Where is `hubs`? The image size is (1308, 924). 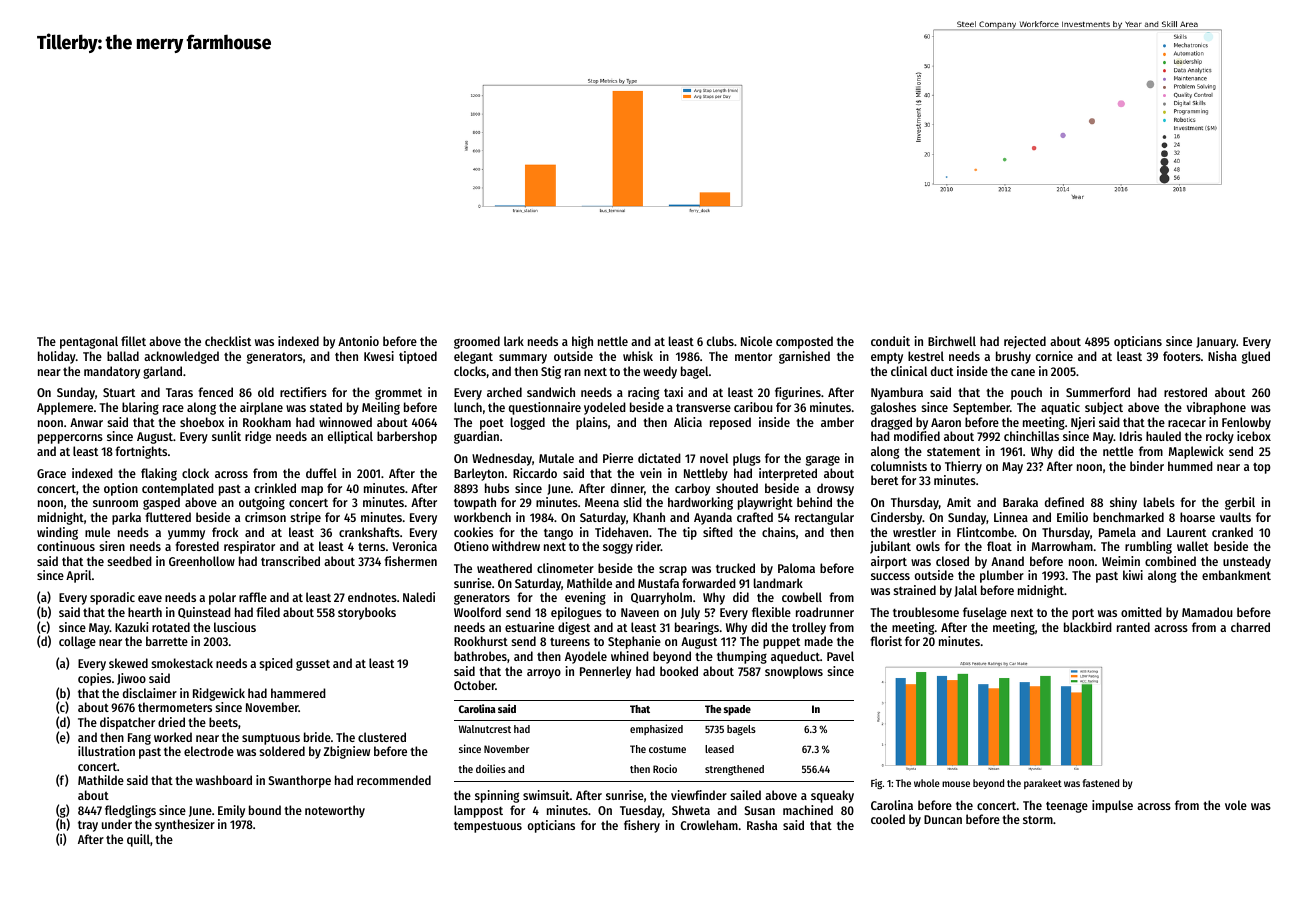
hubs is located at coordinates (497, 488).
